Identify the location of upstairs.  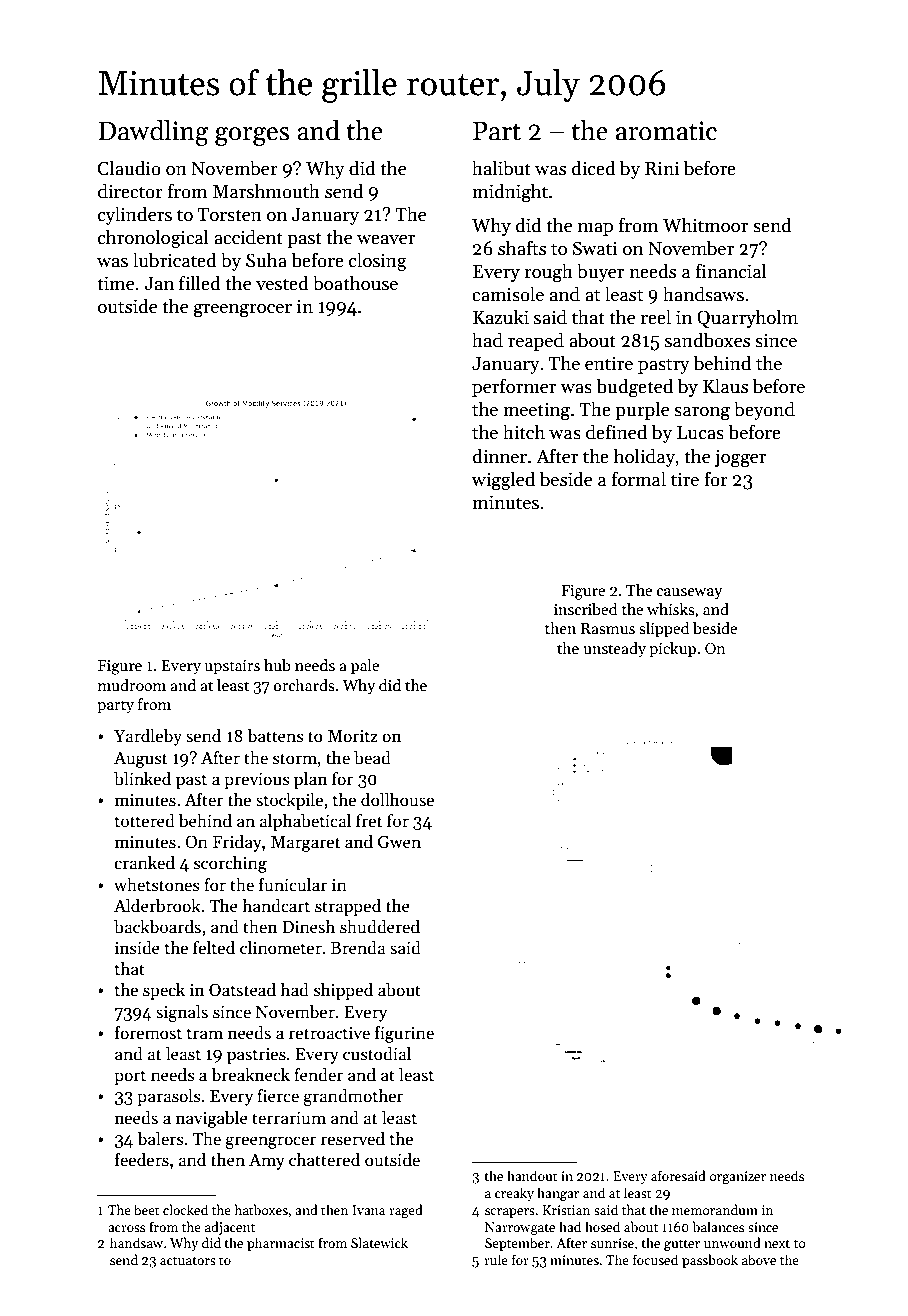
(232, 667).
